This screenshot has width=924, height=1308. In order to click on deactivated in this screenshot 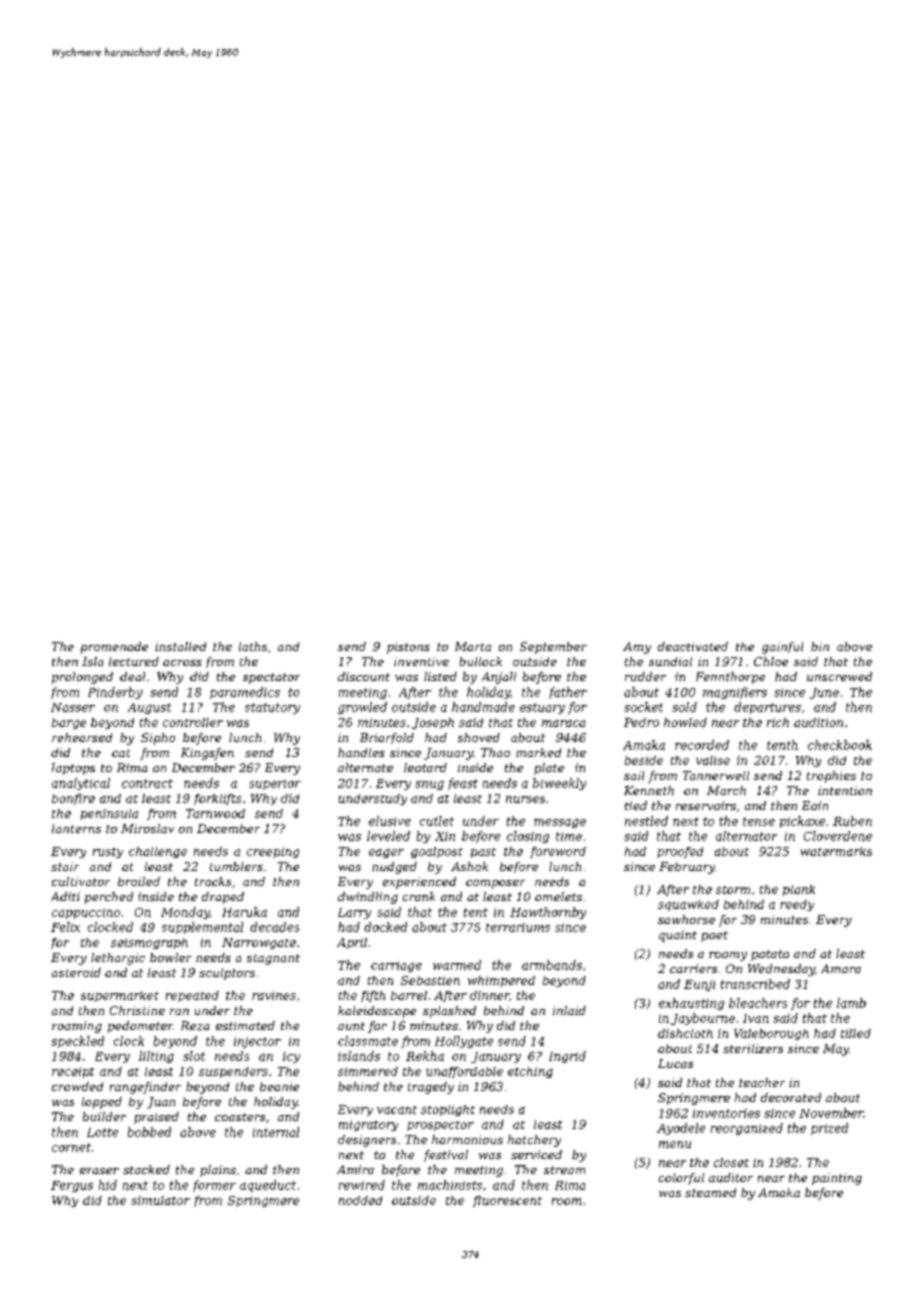, I will do `click(693, 646)`.
